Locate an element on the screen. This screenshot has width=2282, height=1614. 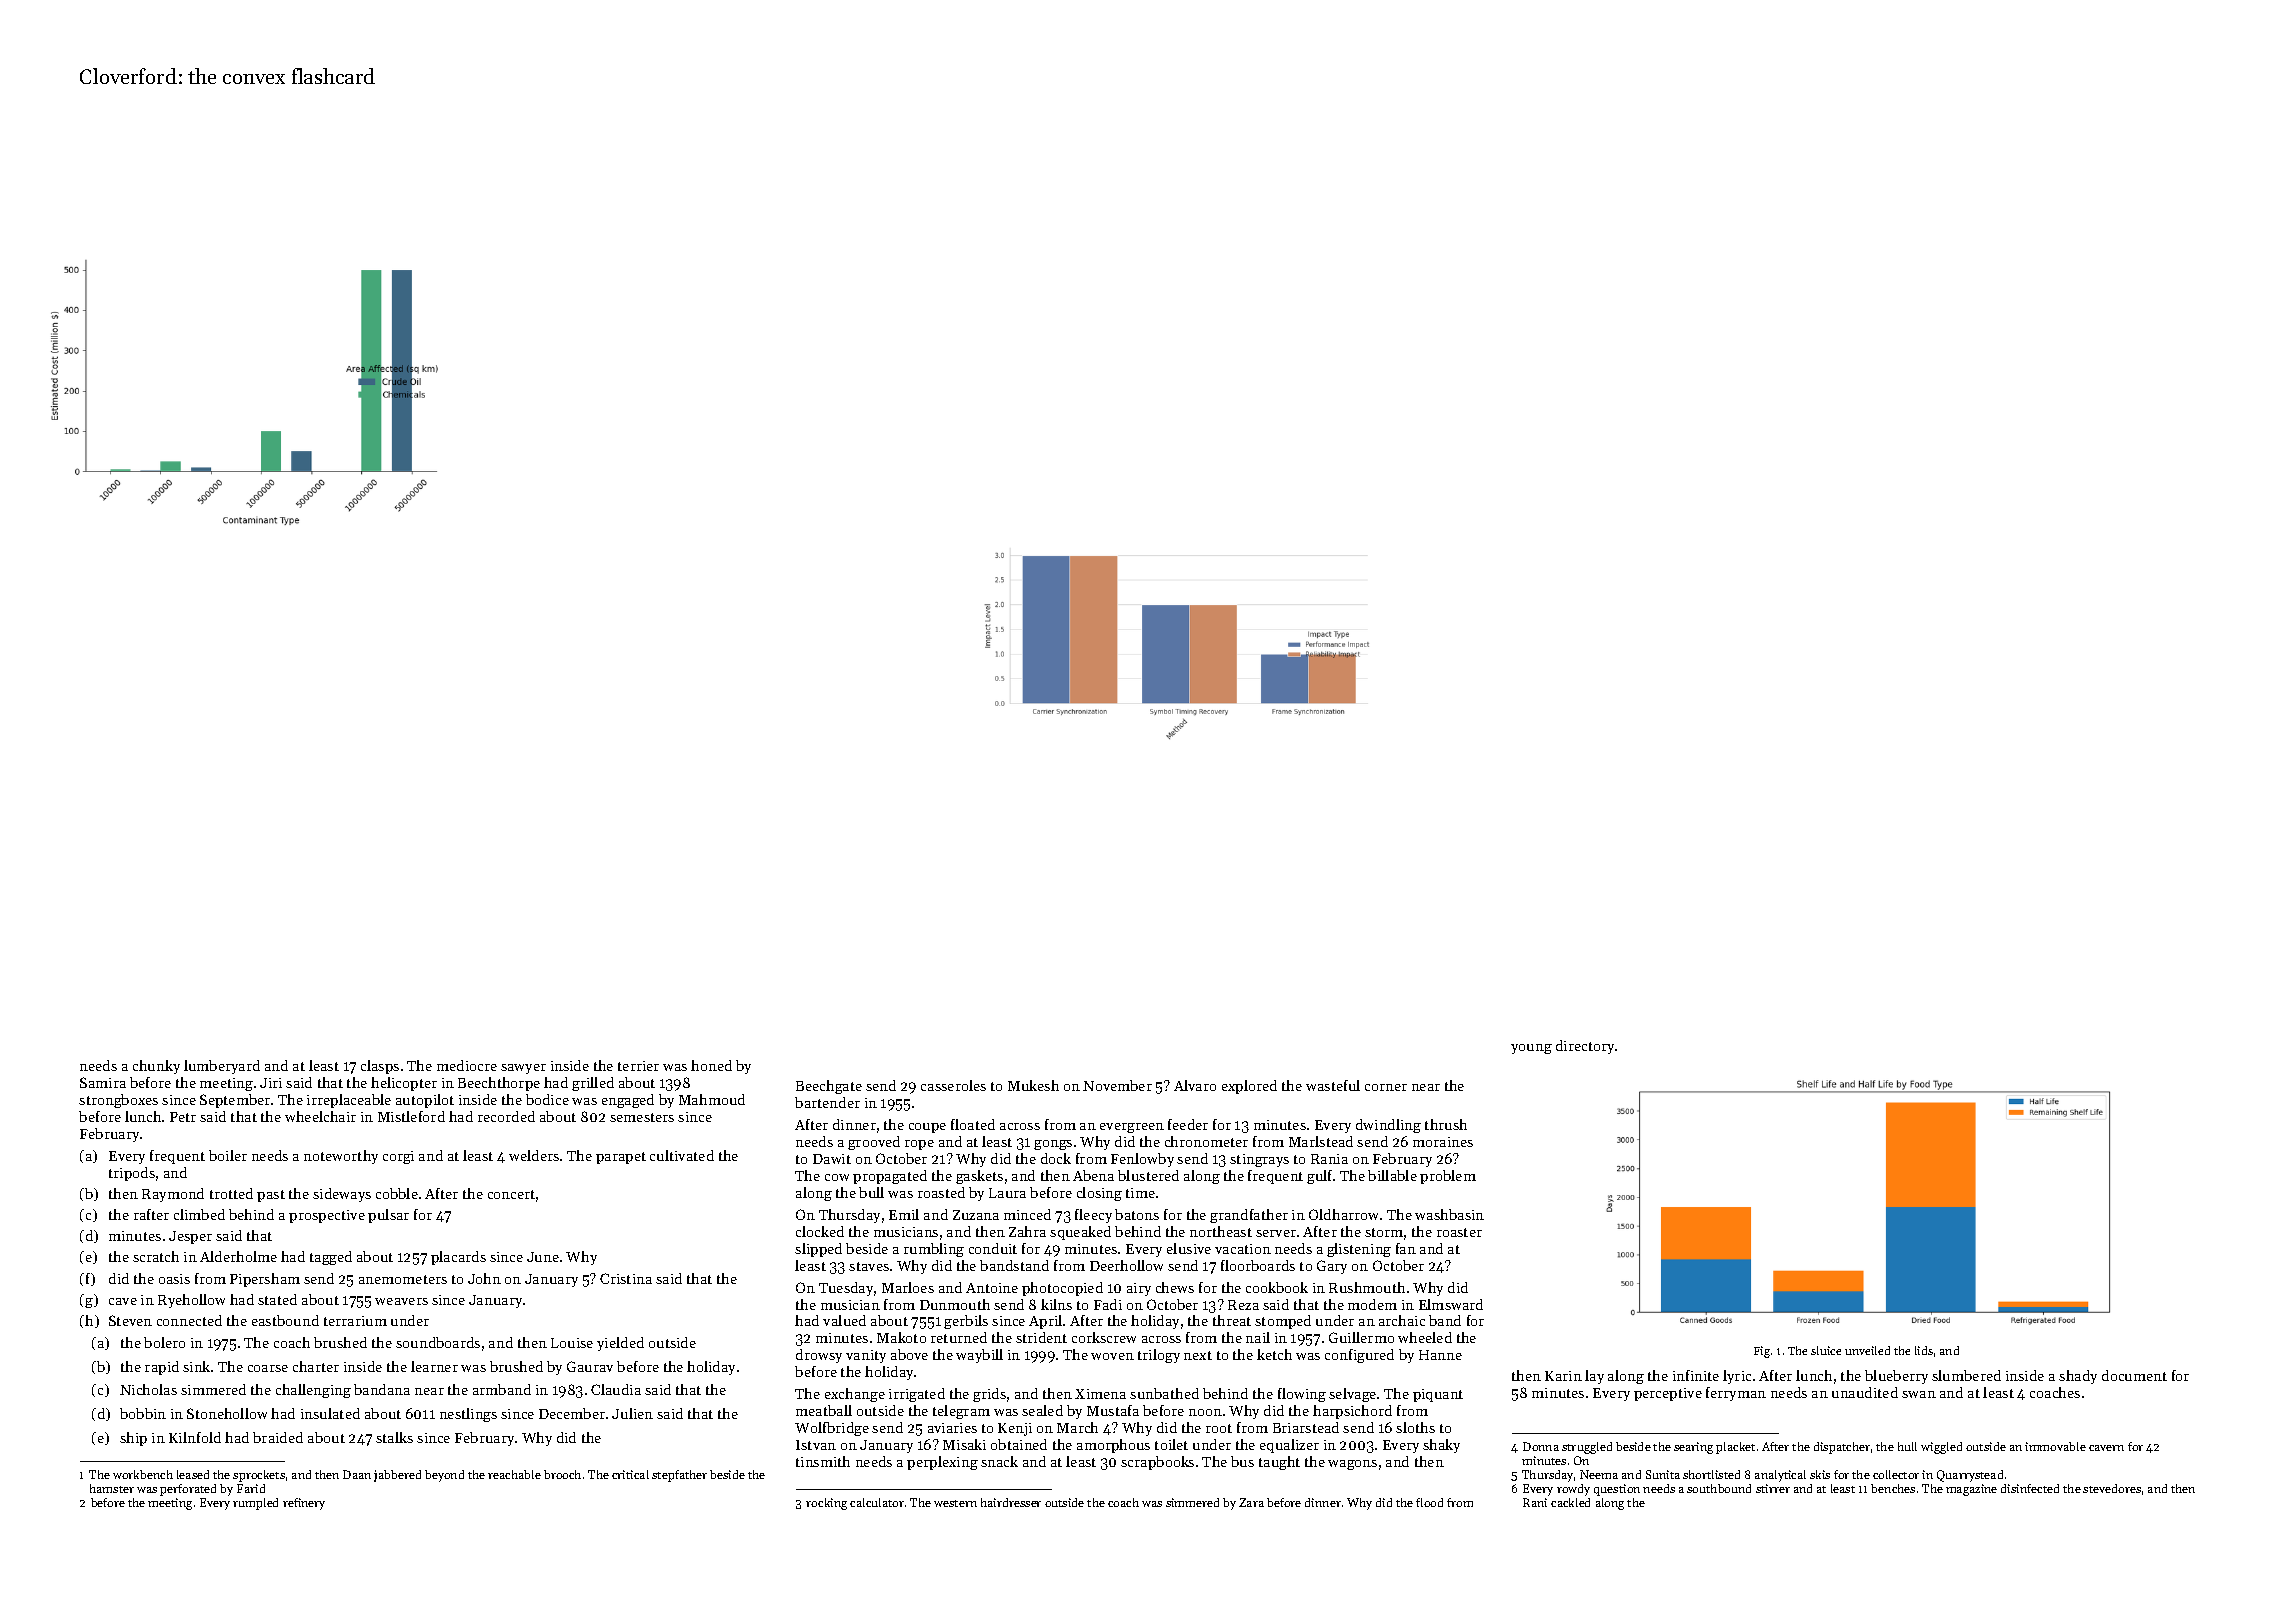
jabbered is located at coordinates (397, 1476).
